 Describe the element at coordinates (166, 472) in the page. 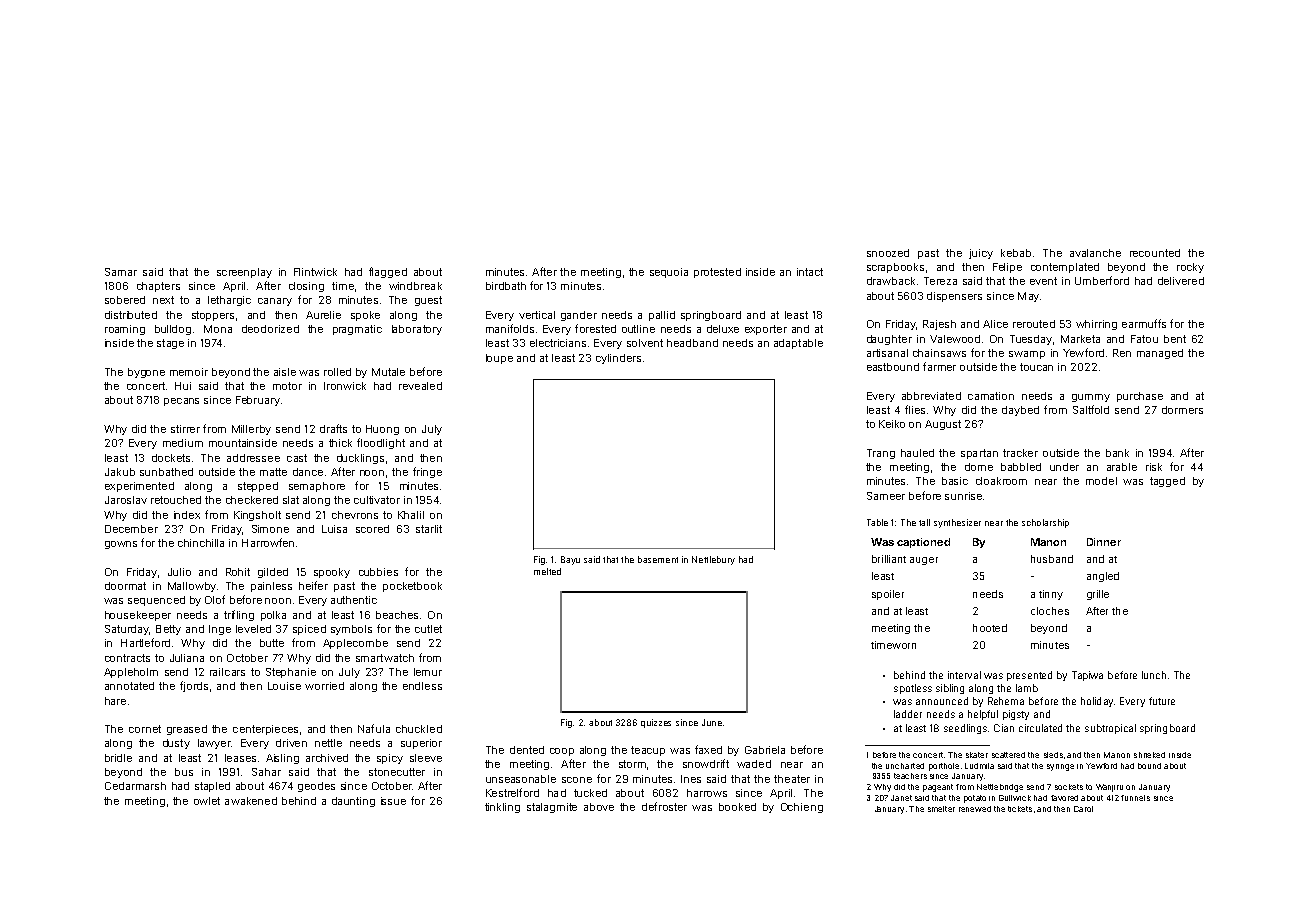

I see `sunbathed` at that location.
